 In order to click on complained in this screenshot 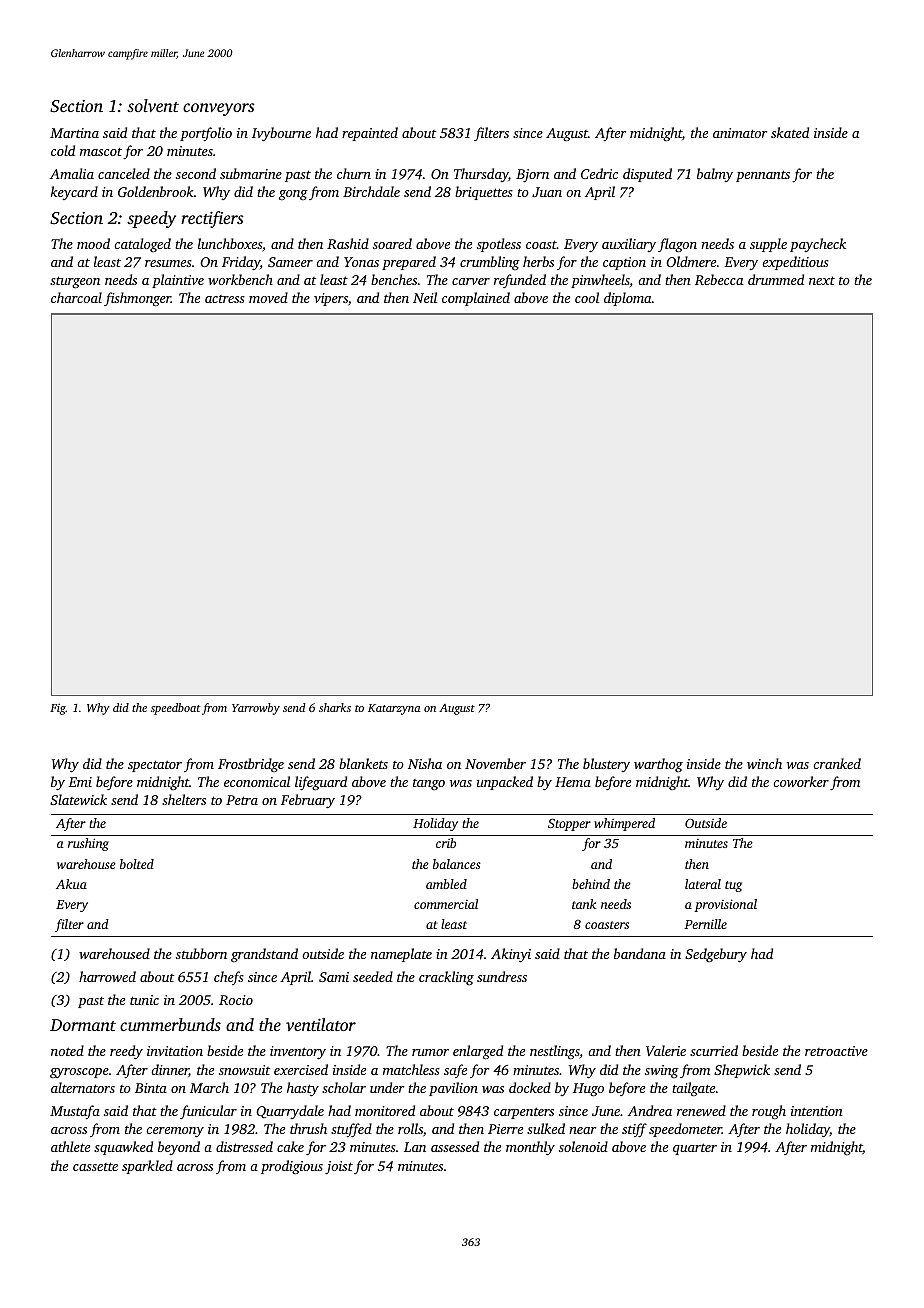, I will do `click(476, 299)`.
